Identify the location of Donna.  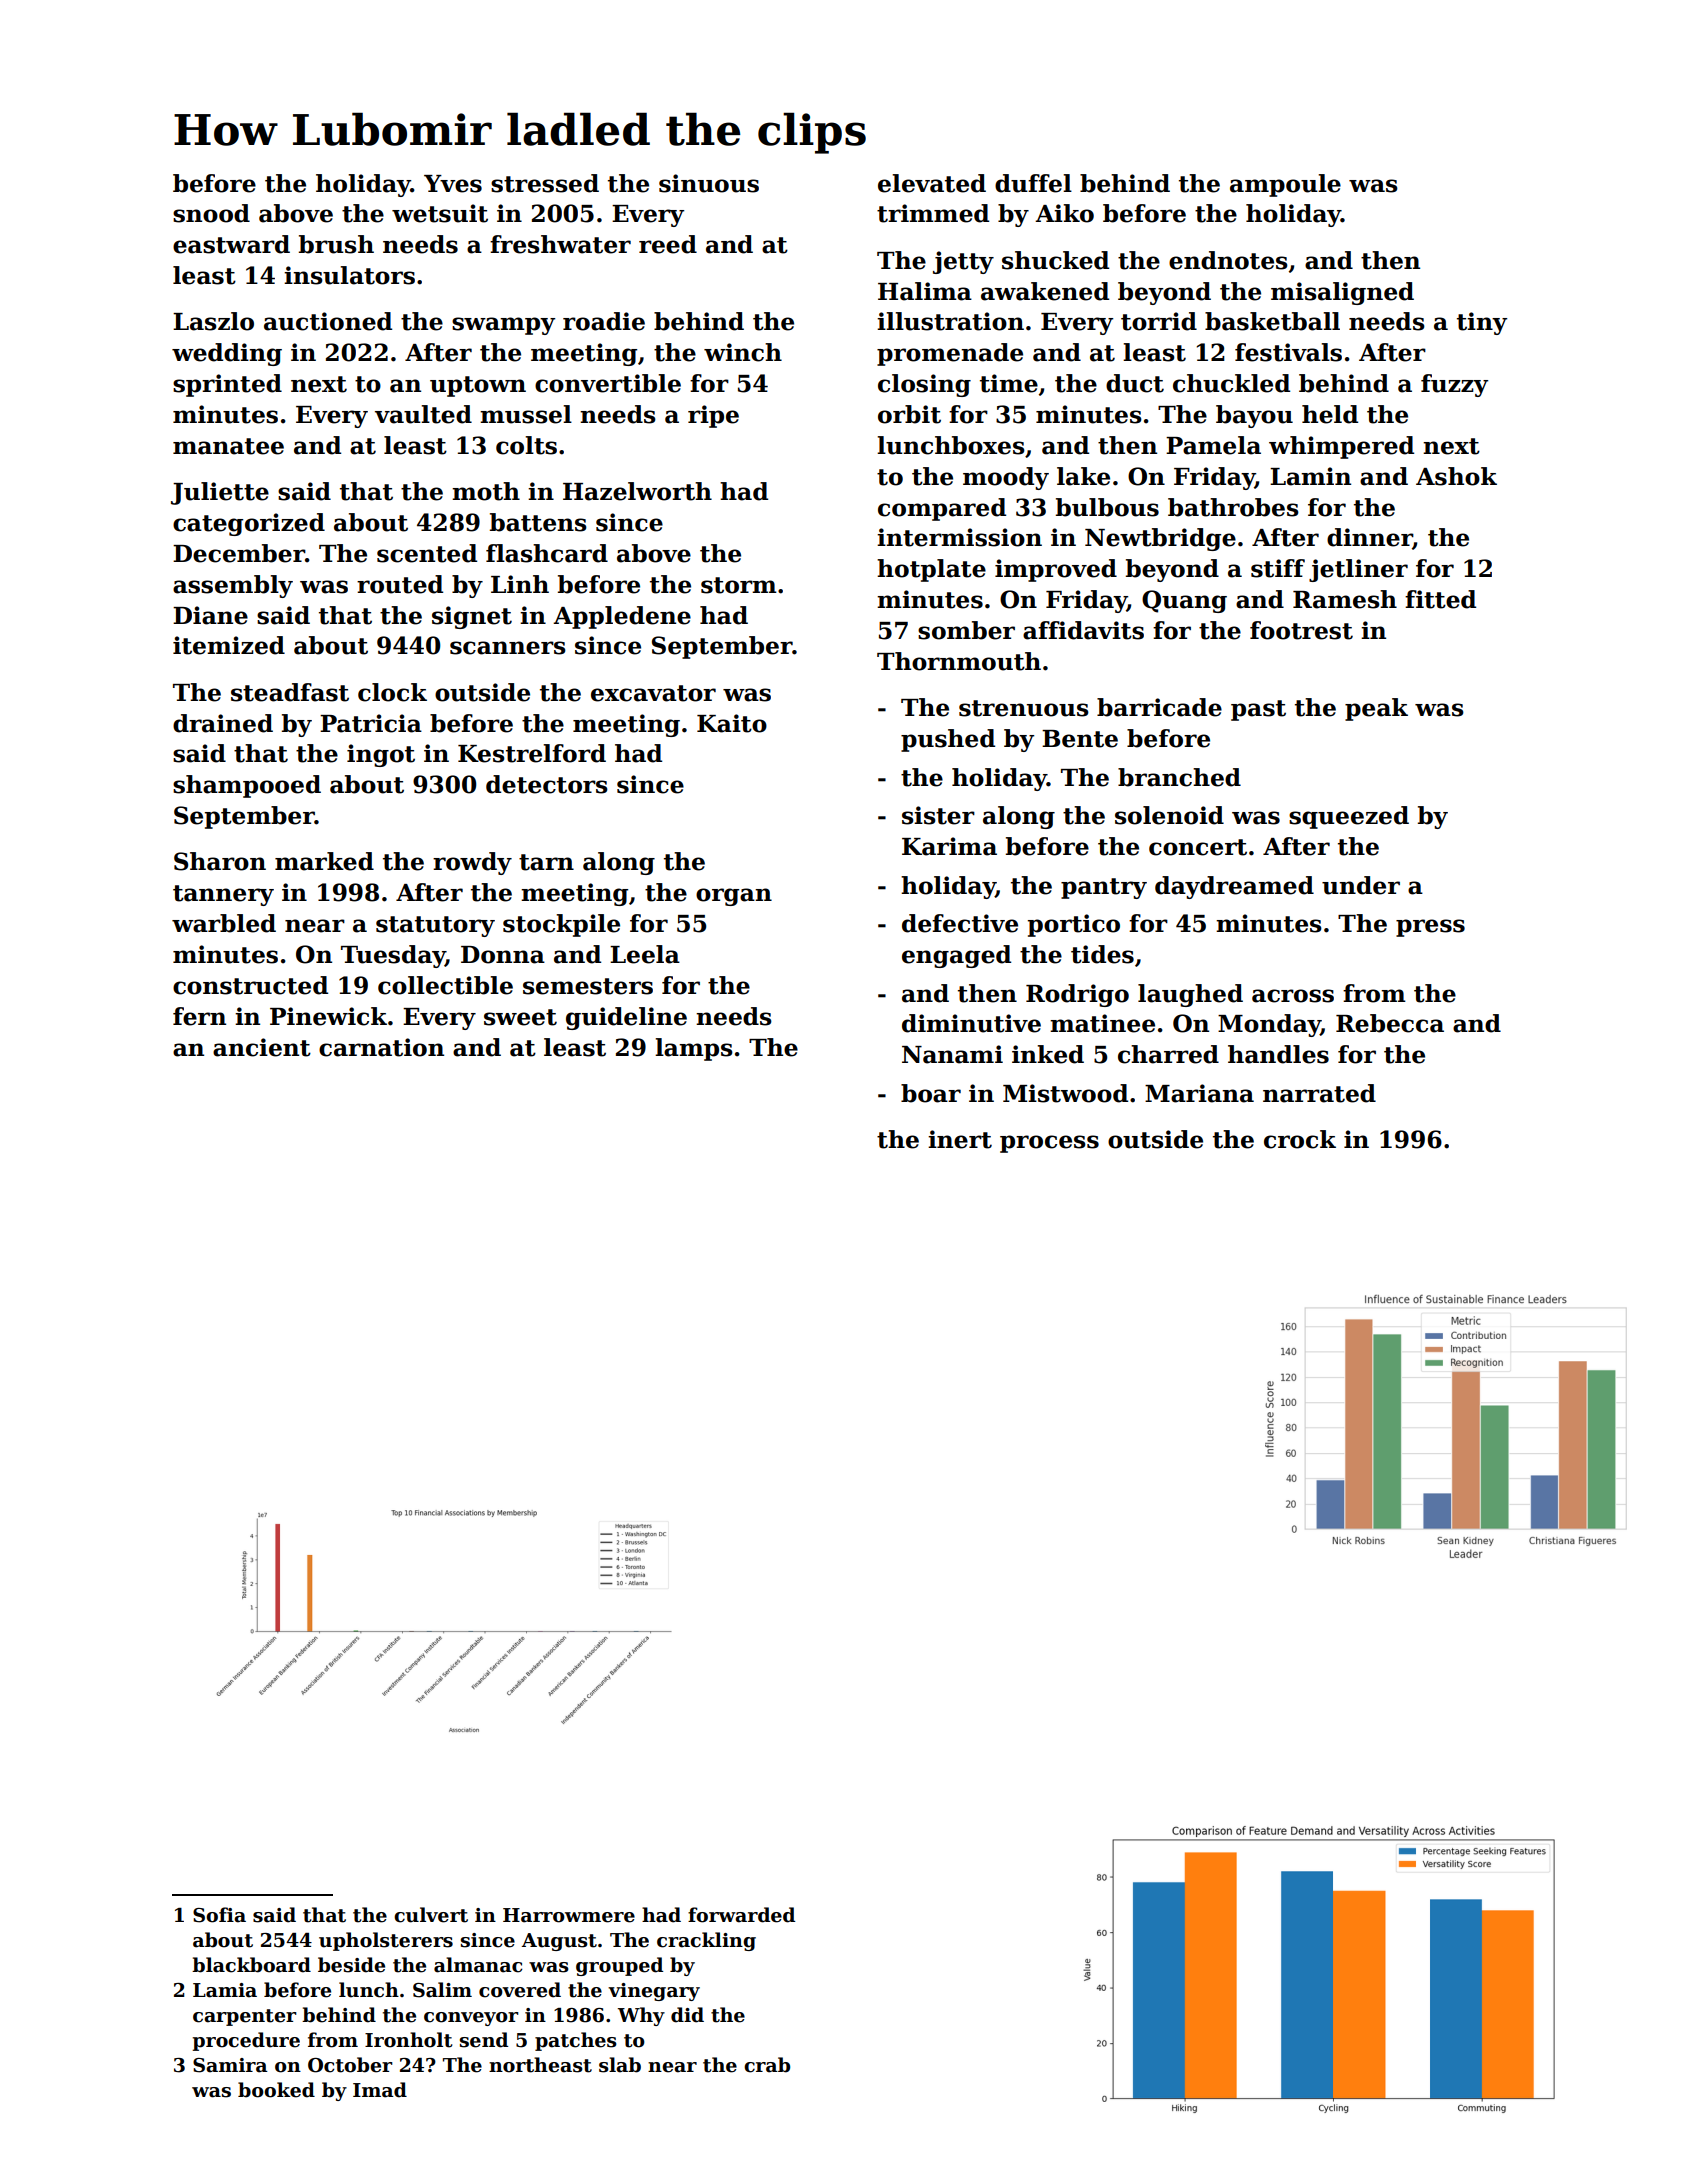
(503, 955).
